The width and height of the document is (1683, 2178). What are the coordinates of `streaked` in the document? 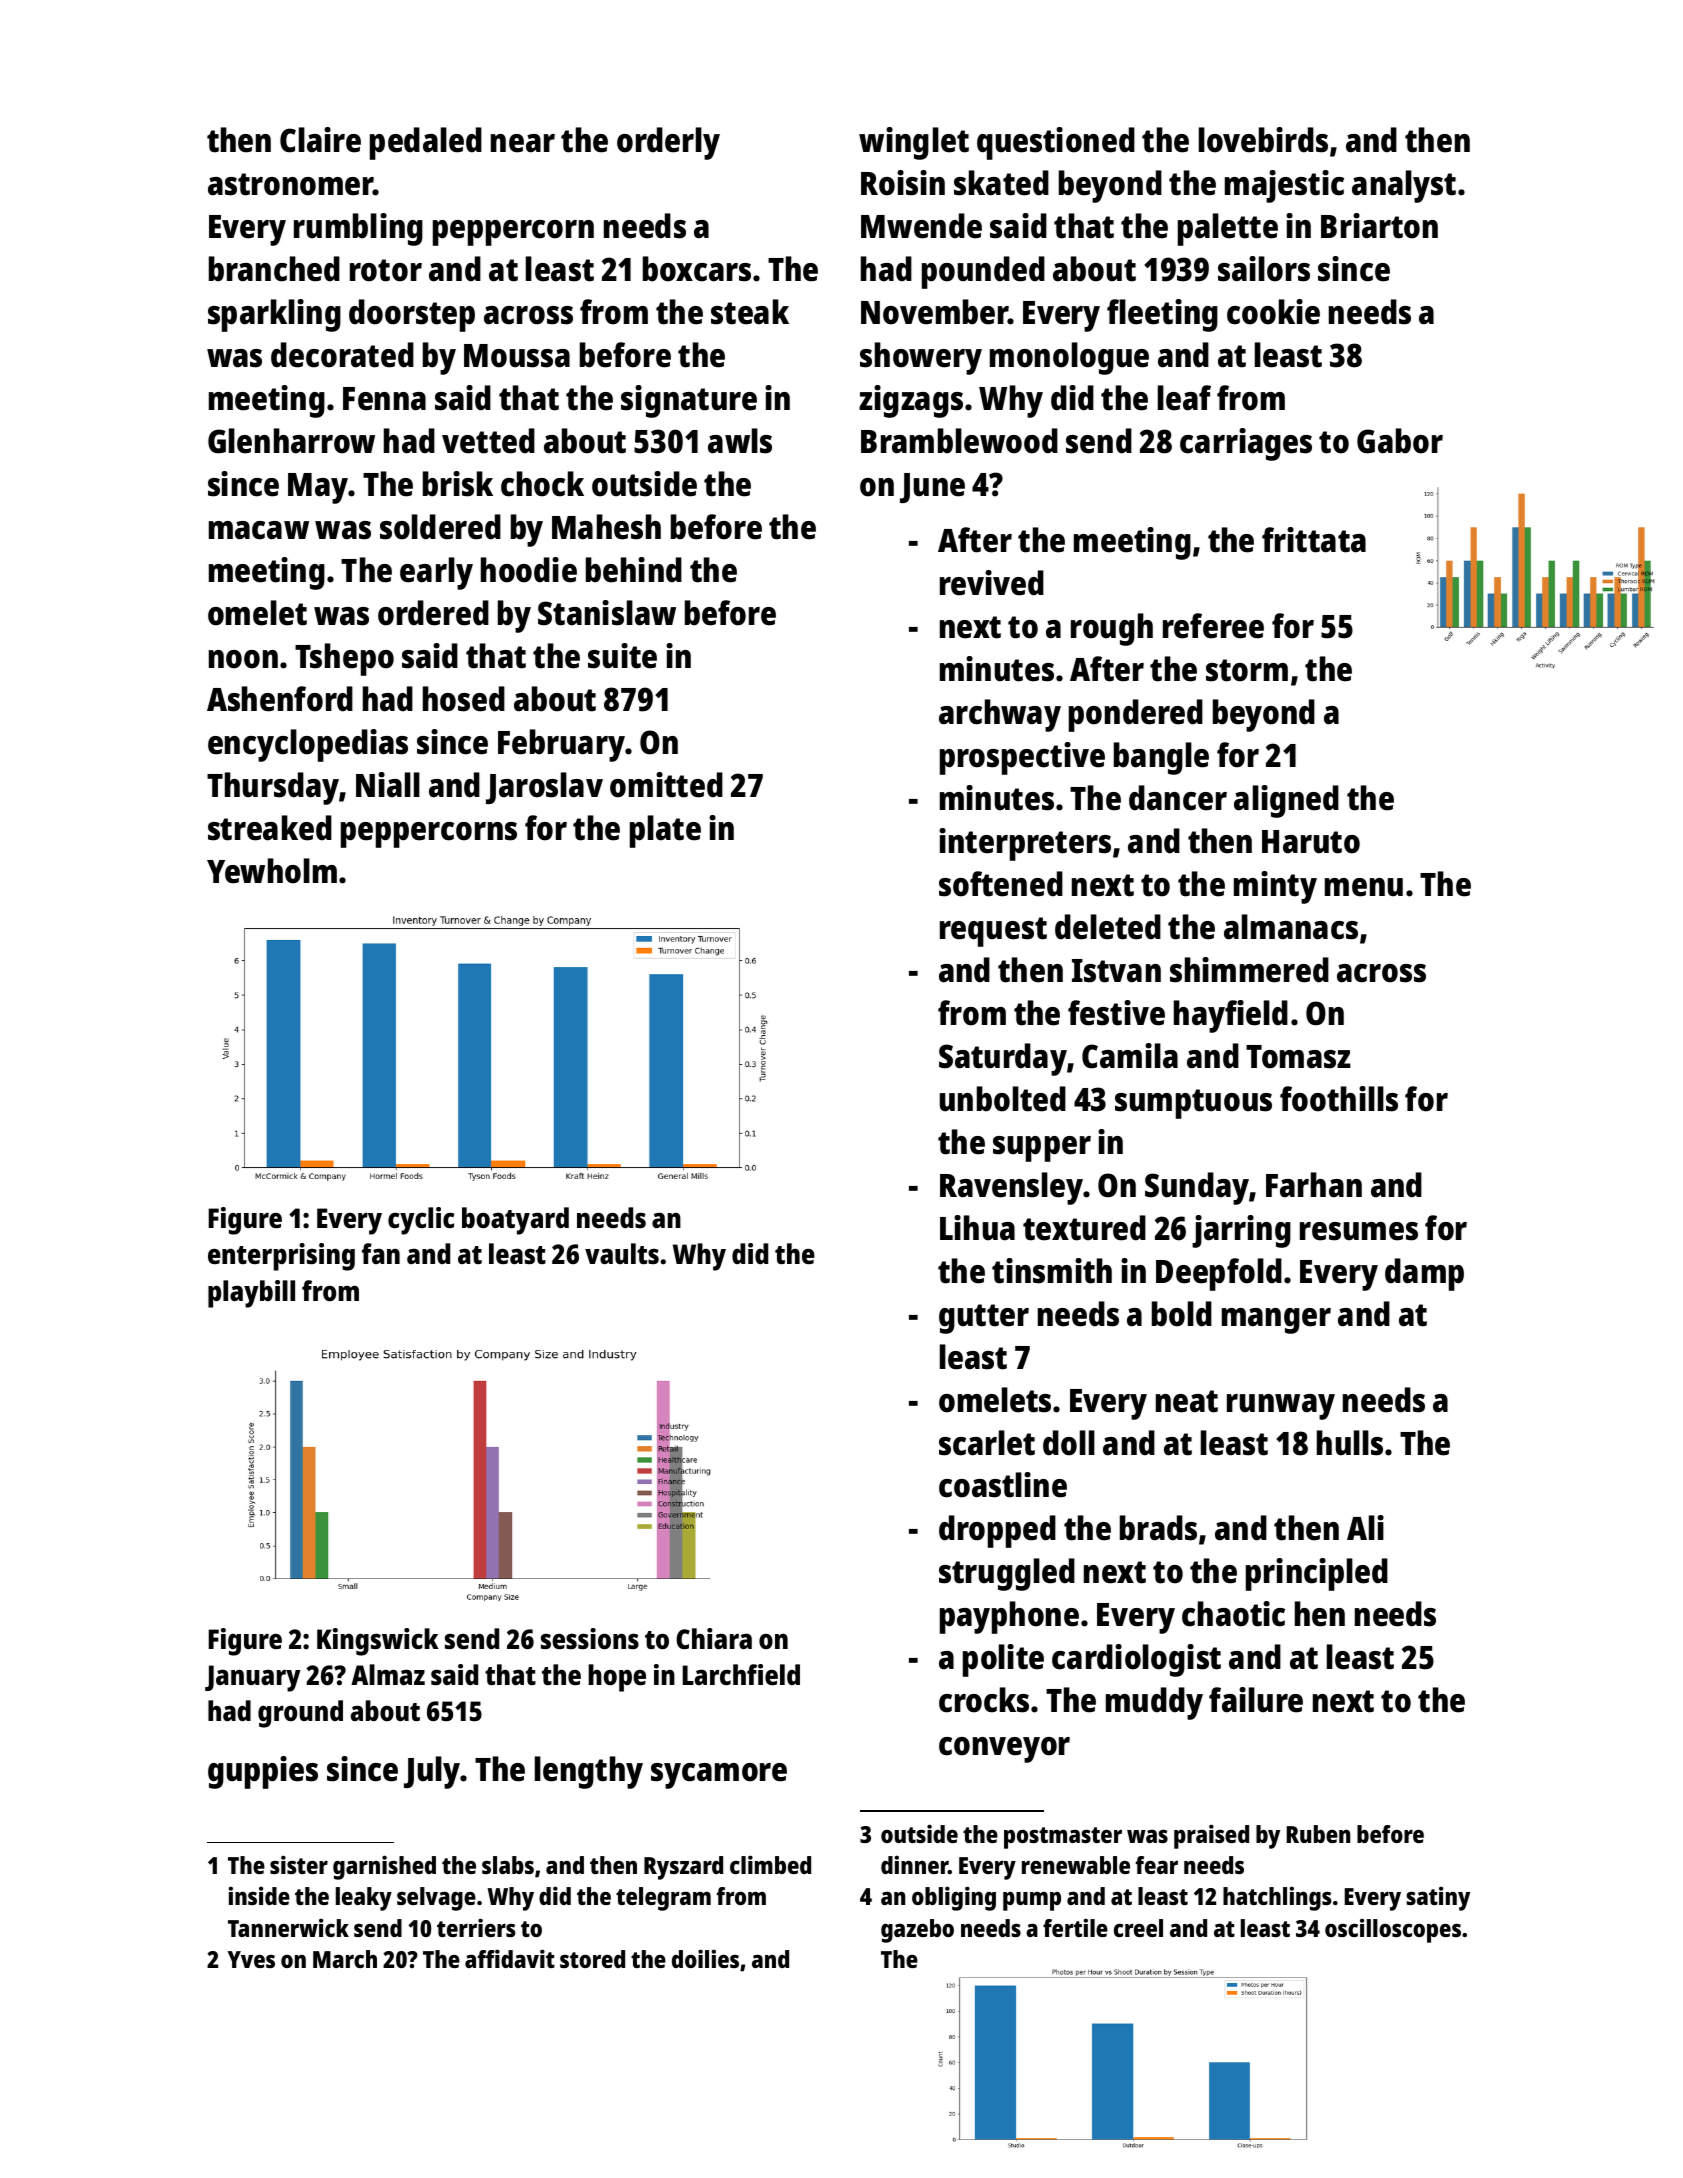 It's located at (270, 828).
